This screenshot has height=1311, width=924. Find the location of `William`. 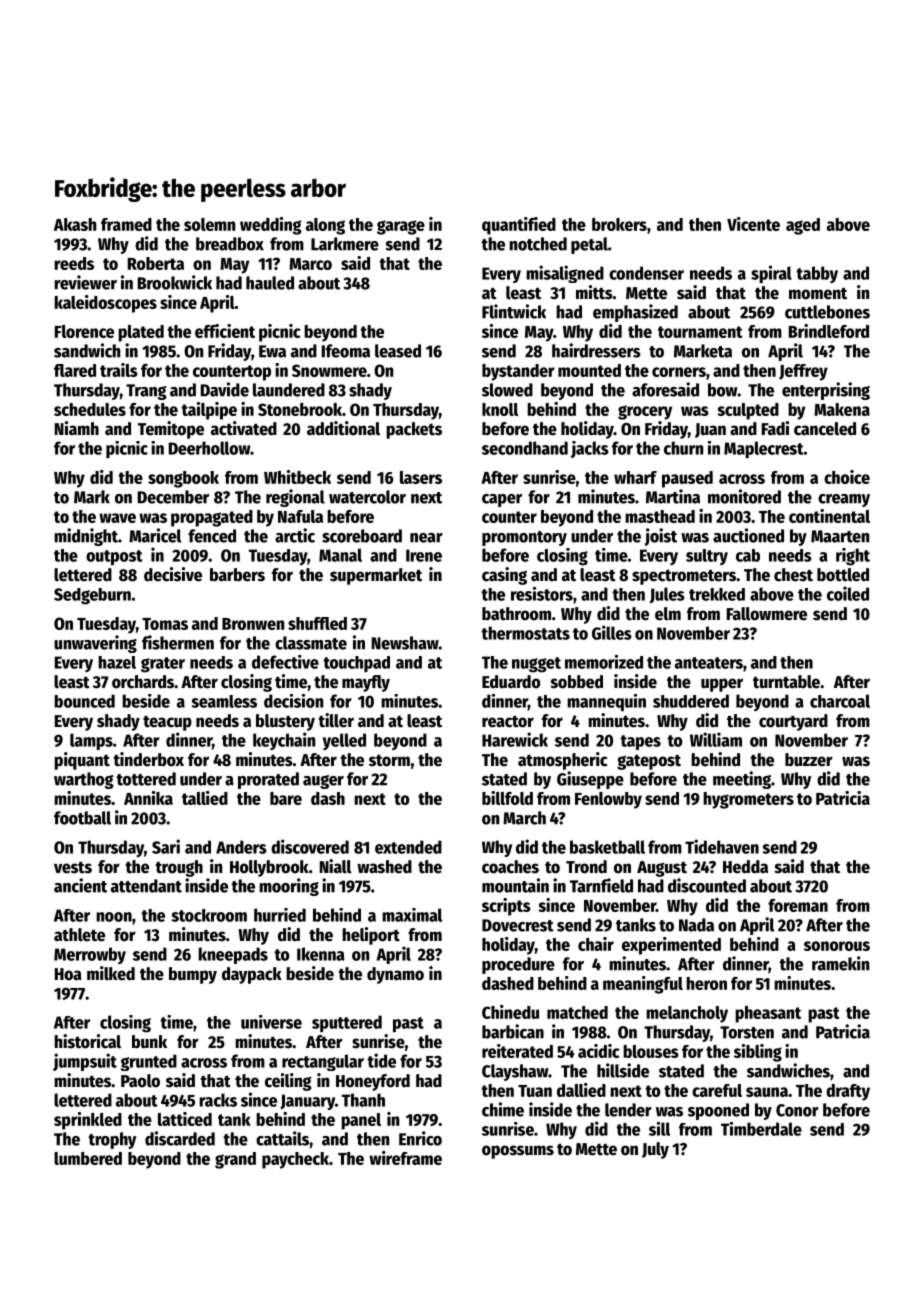

William is located at coordinates (716, 739).
